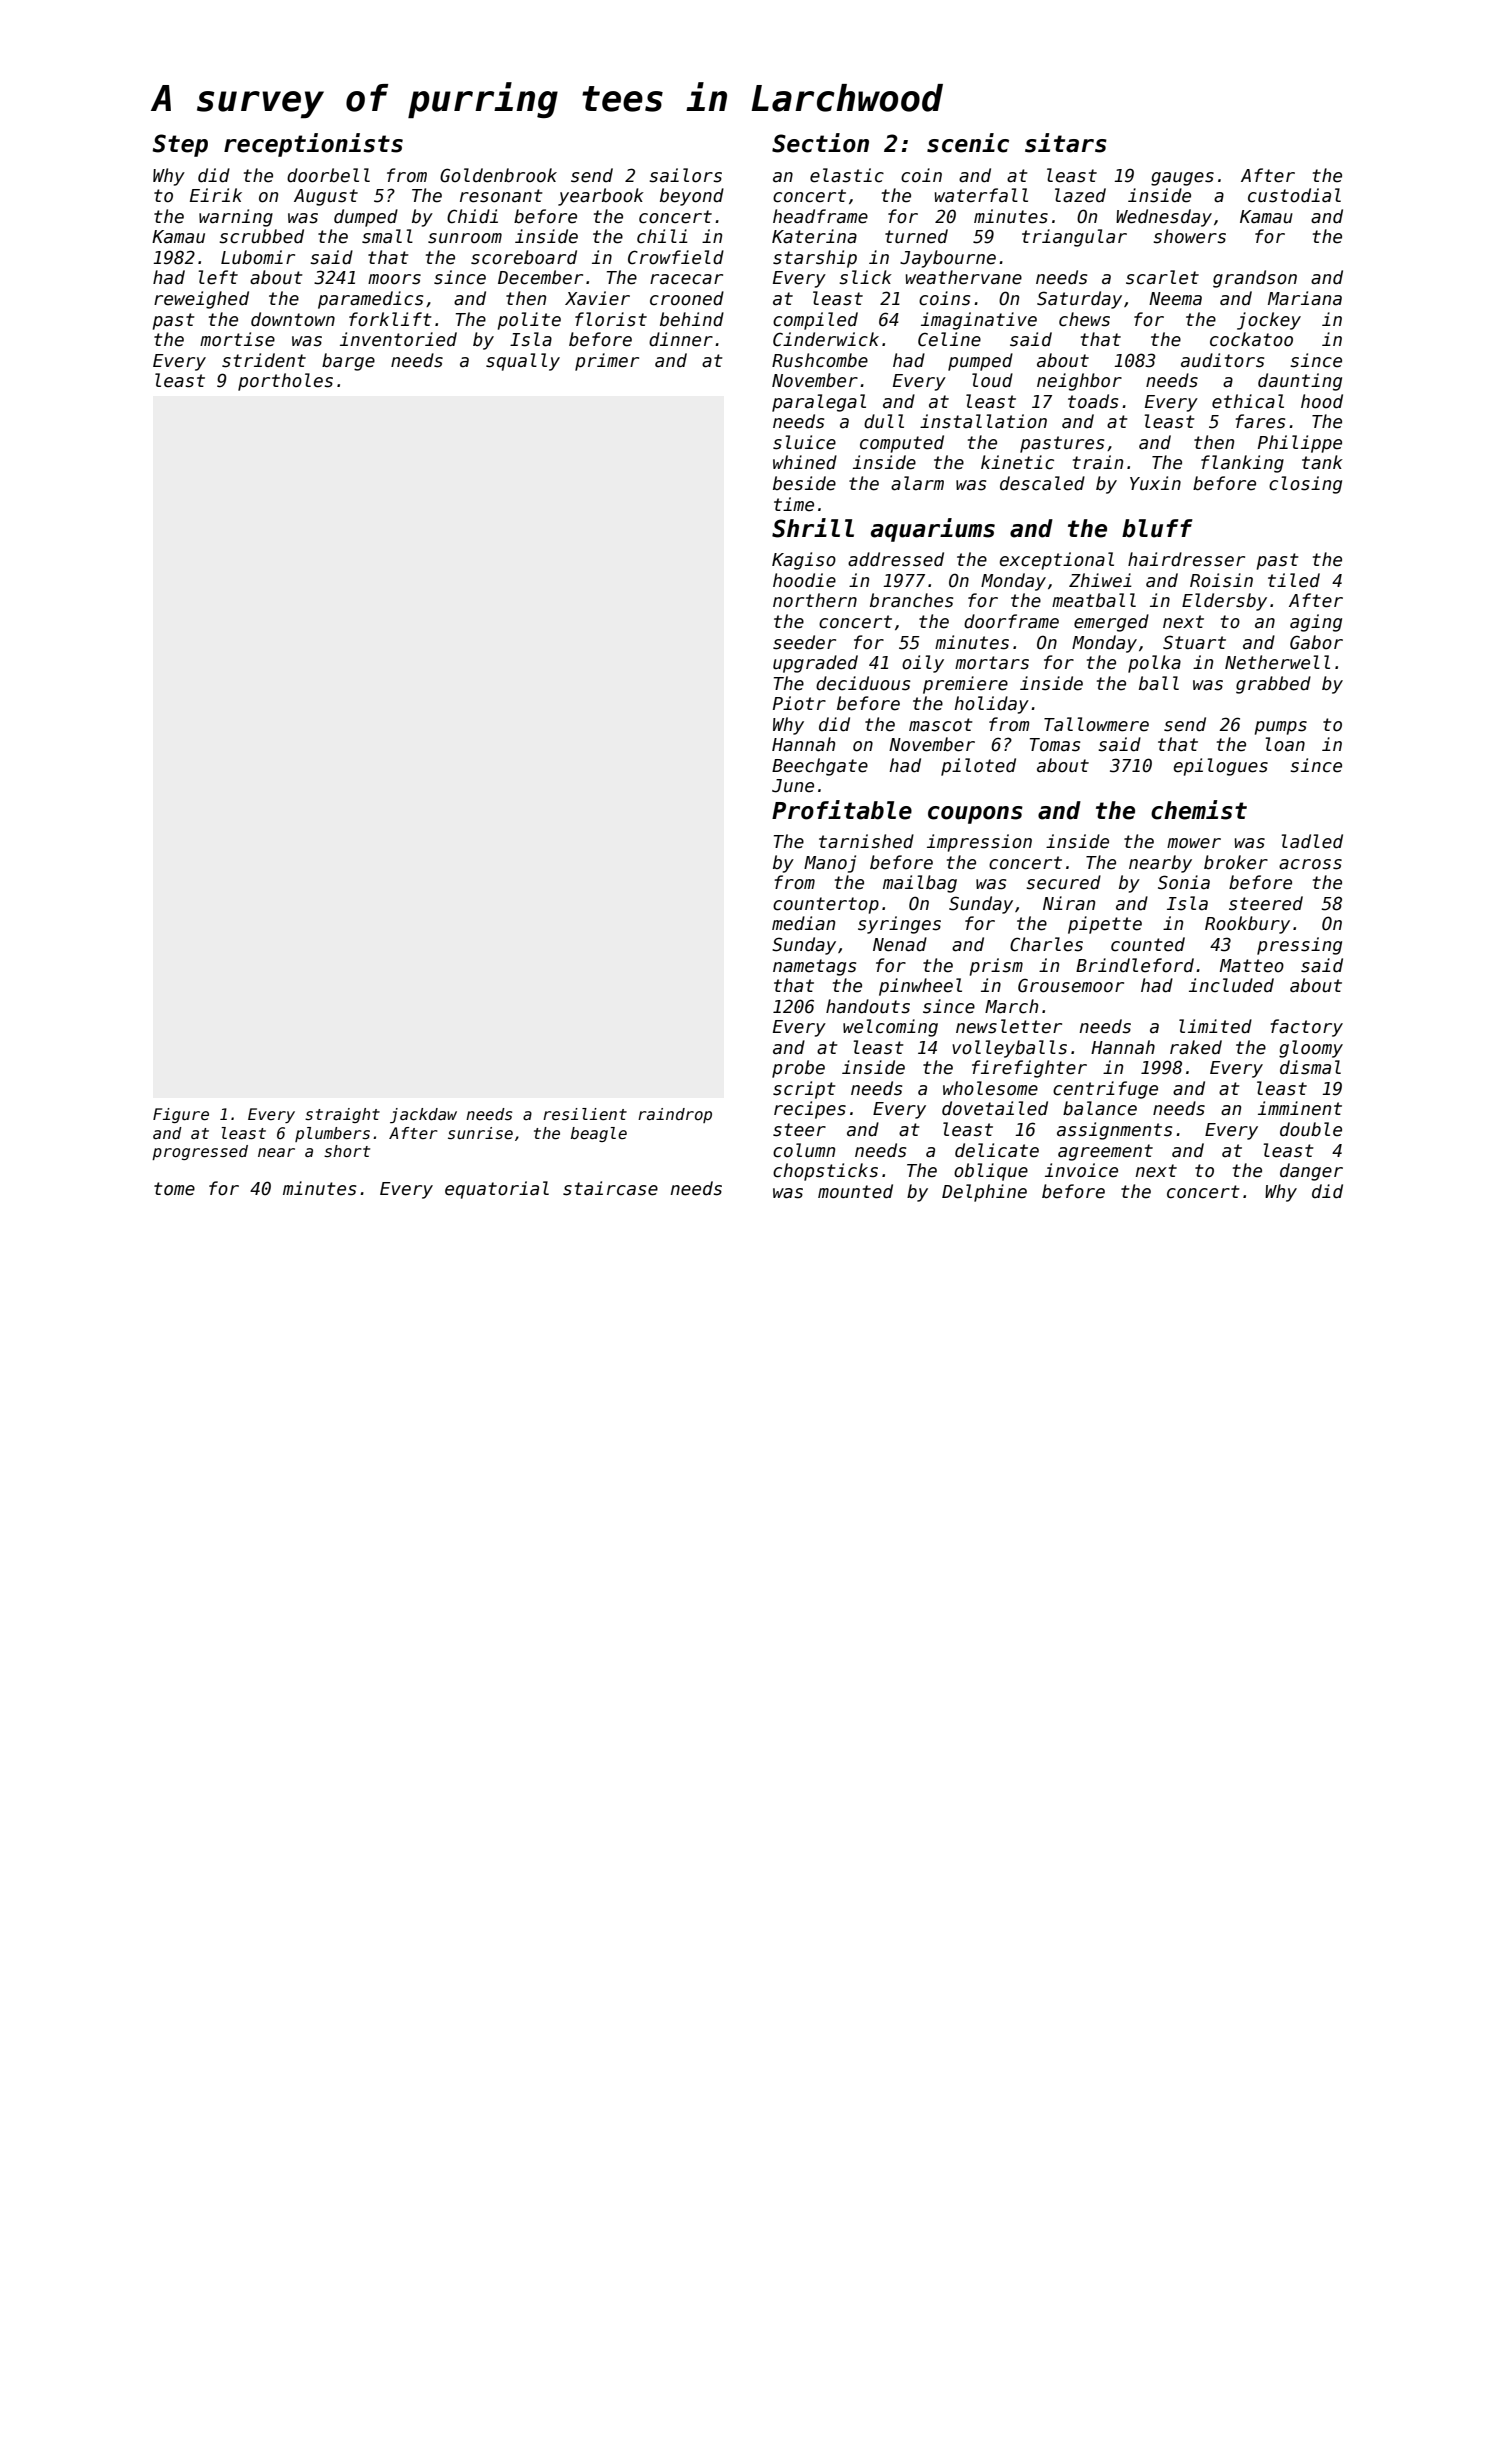  Describe the element at coordinates (285, 382) in the page. I see `portholes` at that location.
